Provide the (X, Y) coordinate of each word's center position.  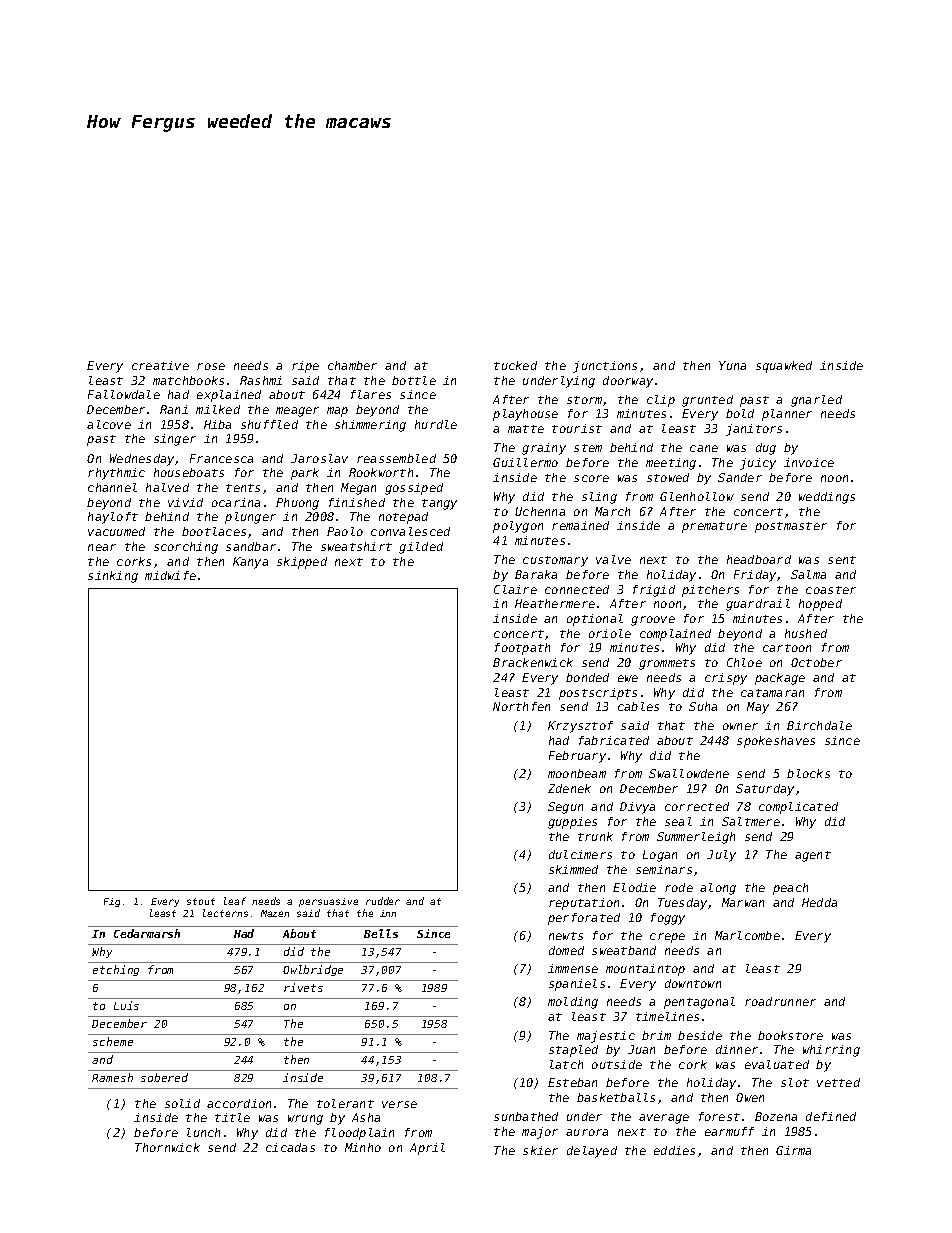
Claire (515, 589)
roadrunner (780, 1001)
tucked (515, 365)
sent (842, 560)
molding (573, 1003)
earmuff (729, 1131)
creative (160, 365)
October (816, 662)
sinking (113, 577)
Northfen (521, 706)
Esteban (572, 1082)
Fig (112, 902)
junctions (605, 367)
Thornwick (167, 1147)
